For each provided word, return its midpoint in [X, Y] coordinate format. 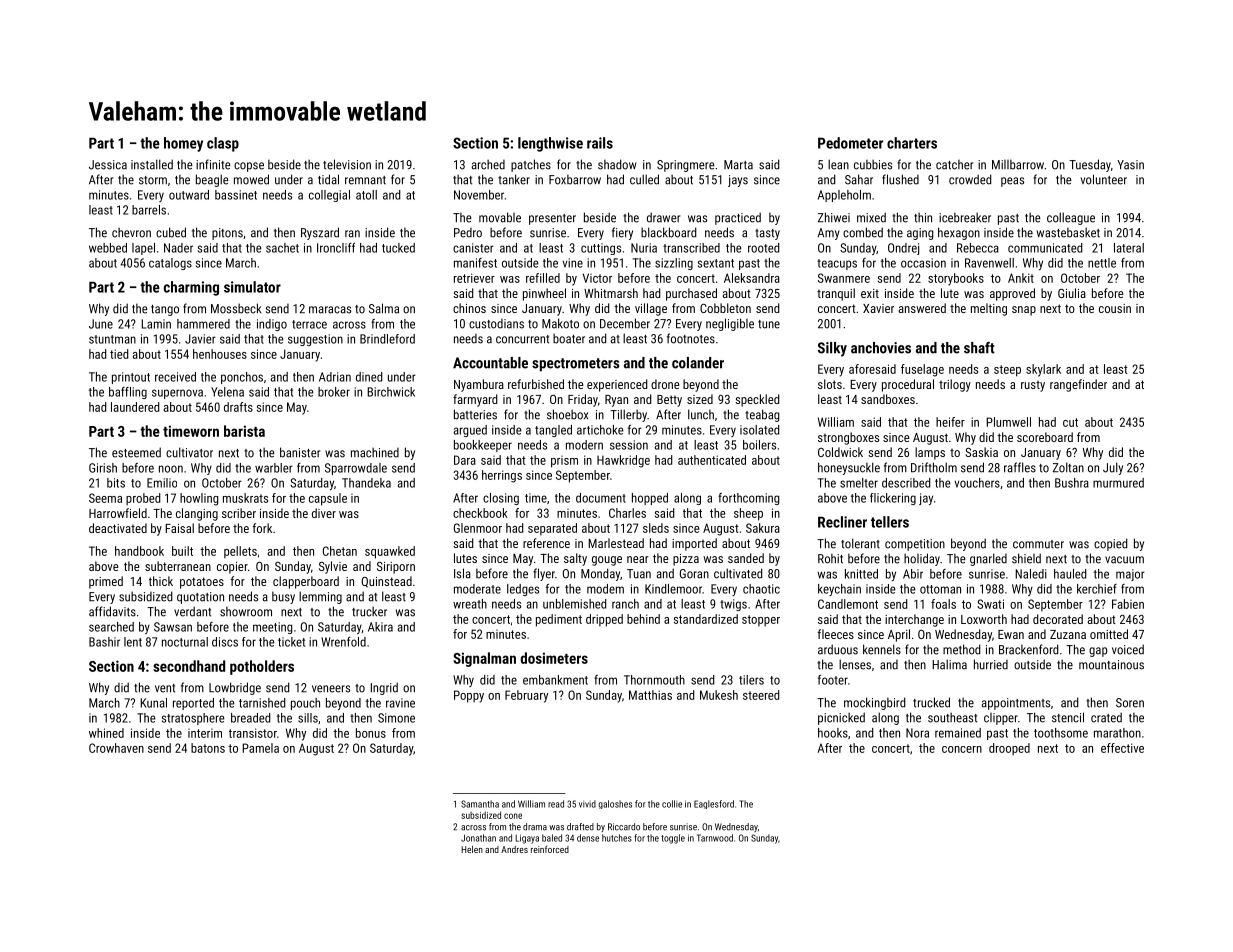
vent [165, 688]
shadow [617, 164]
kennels [882, 649]
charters [912, 143]
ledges [523, 590]
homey [183, 144]
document [601, 498]
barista [244, 431]
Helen [472, 849]
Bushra [1072, 483]
